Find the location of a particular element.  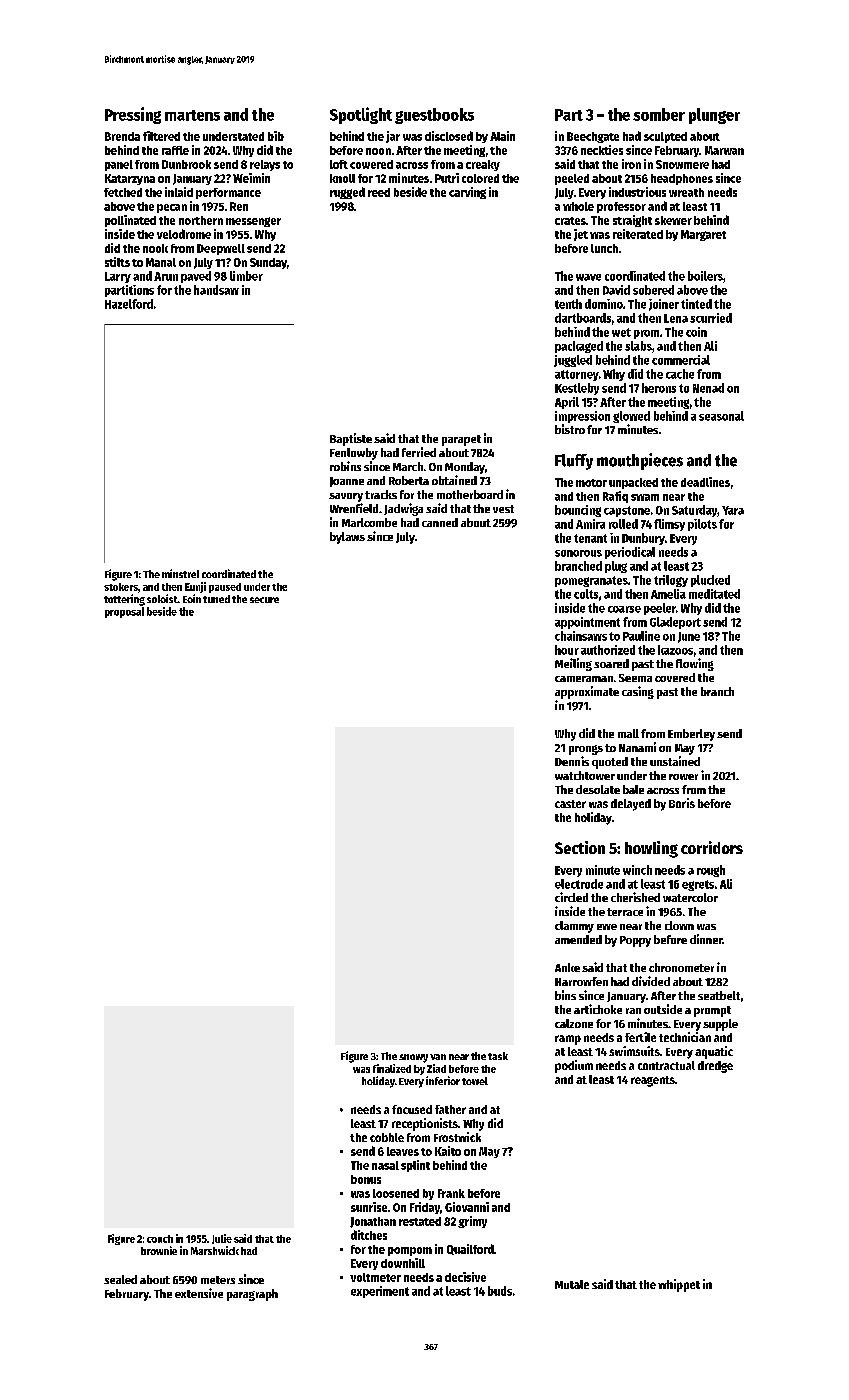

scurried is located at coordinates (711, 318).
